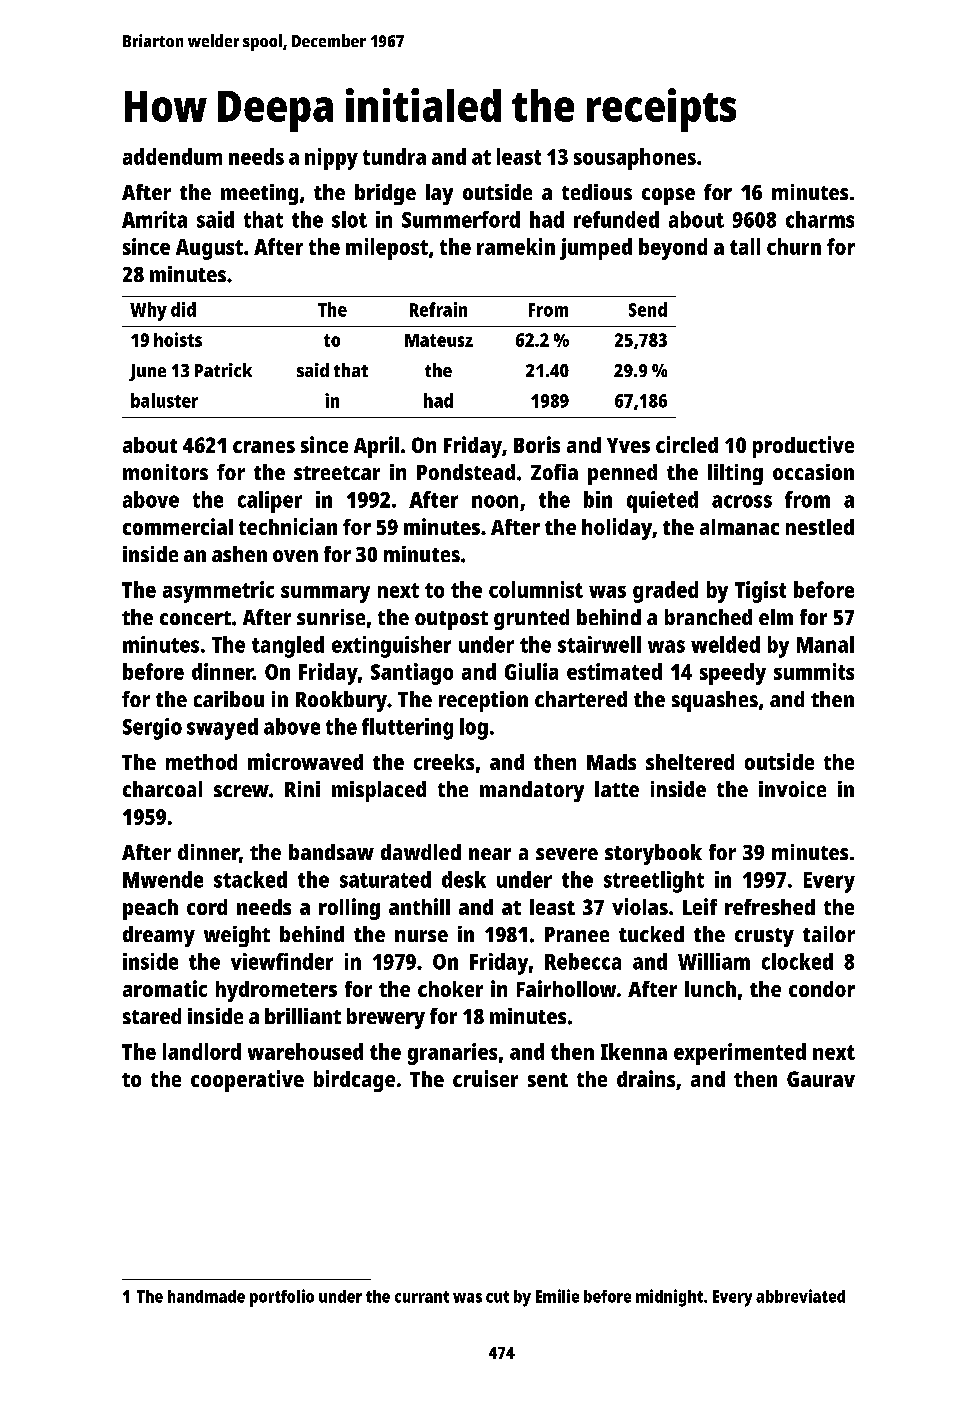 The height and width of the screenshot is (1415, 977). I want to click on nippy, so click(331, 159).
